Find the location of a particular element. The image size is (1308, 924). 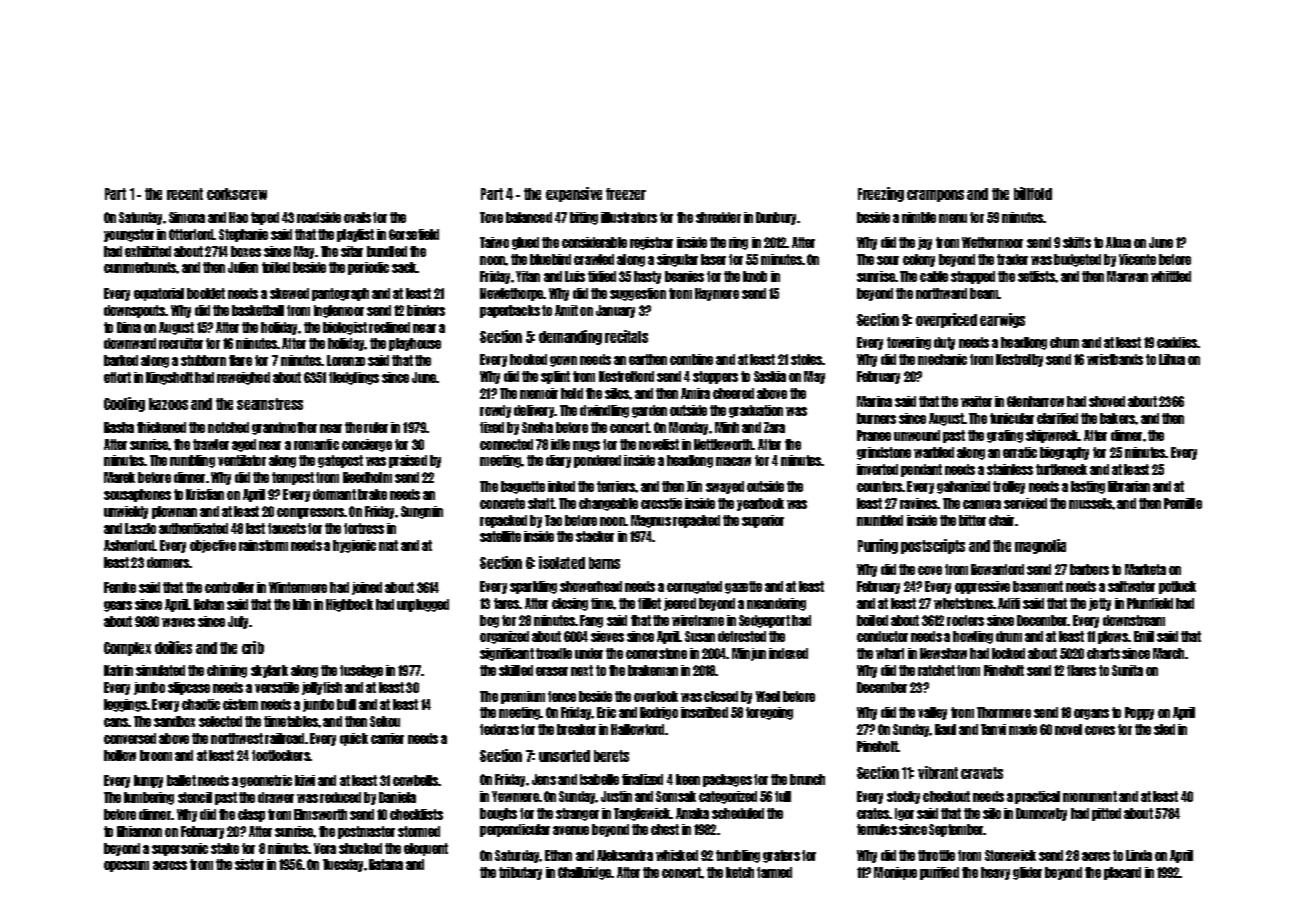

Glenharrow is located at coordinates (1035, 401).
